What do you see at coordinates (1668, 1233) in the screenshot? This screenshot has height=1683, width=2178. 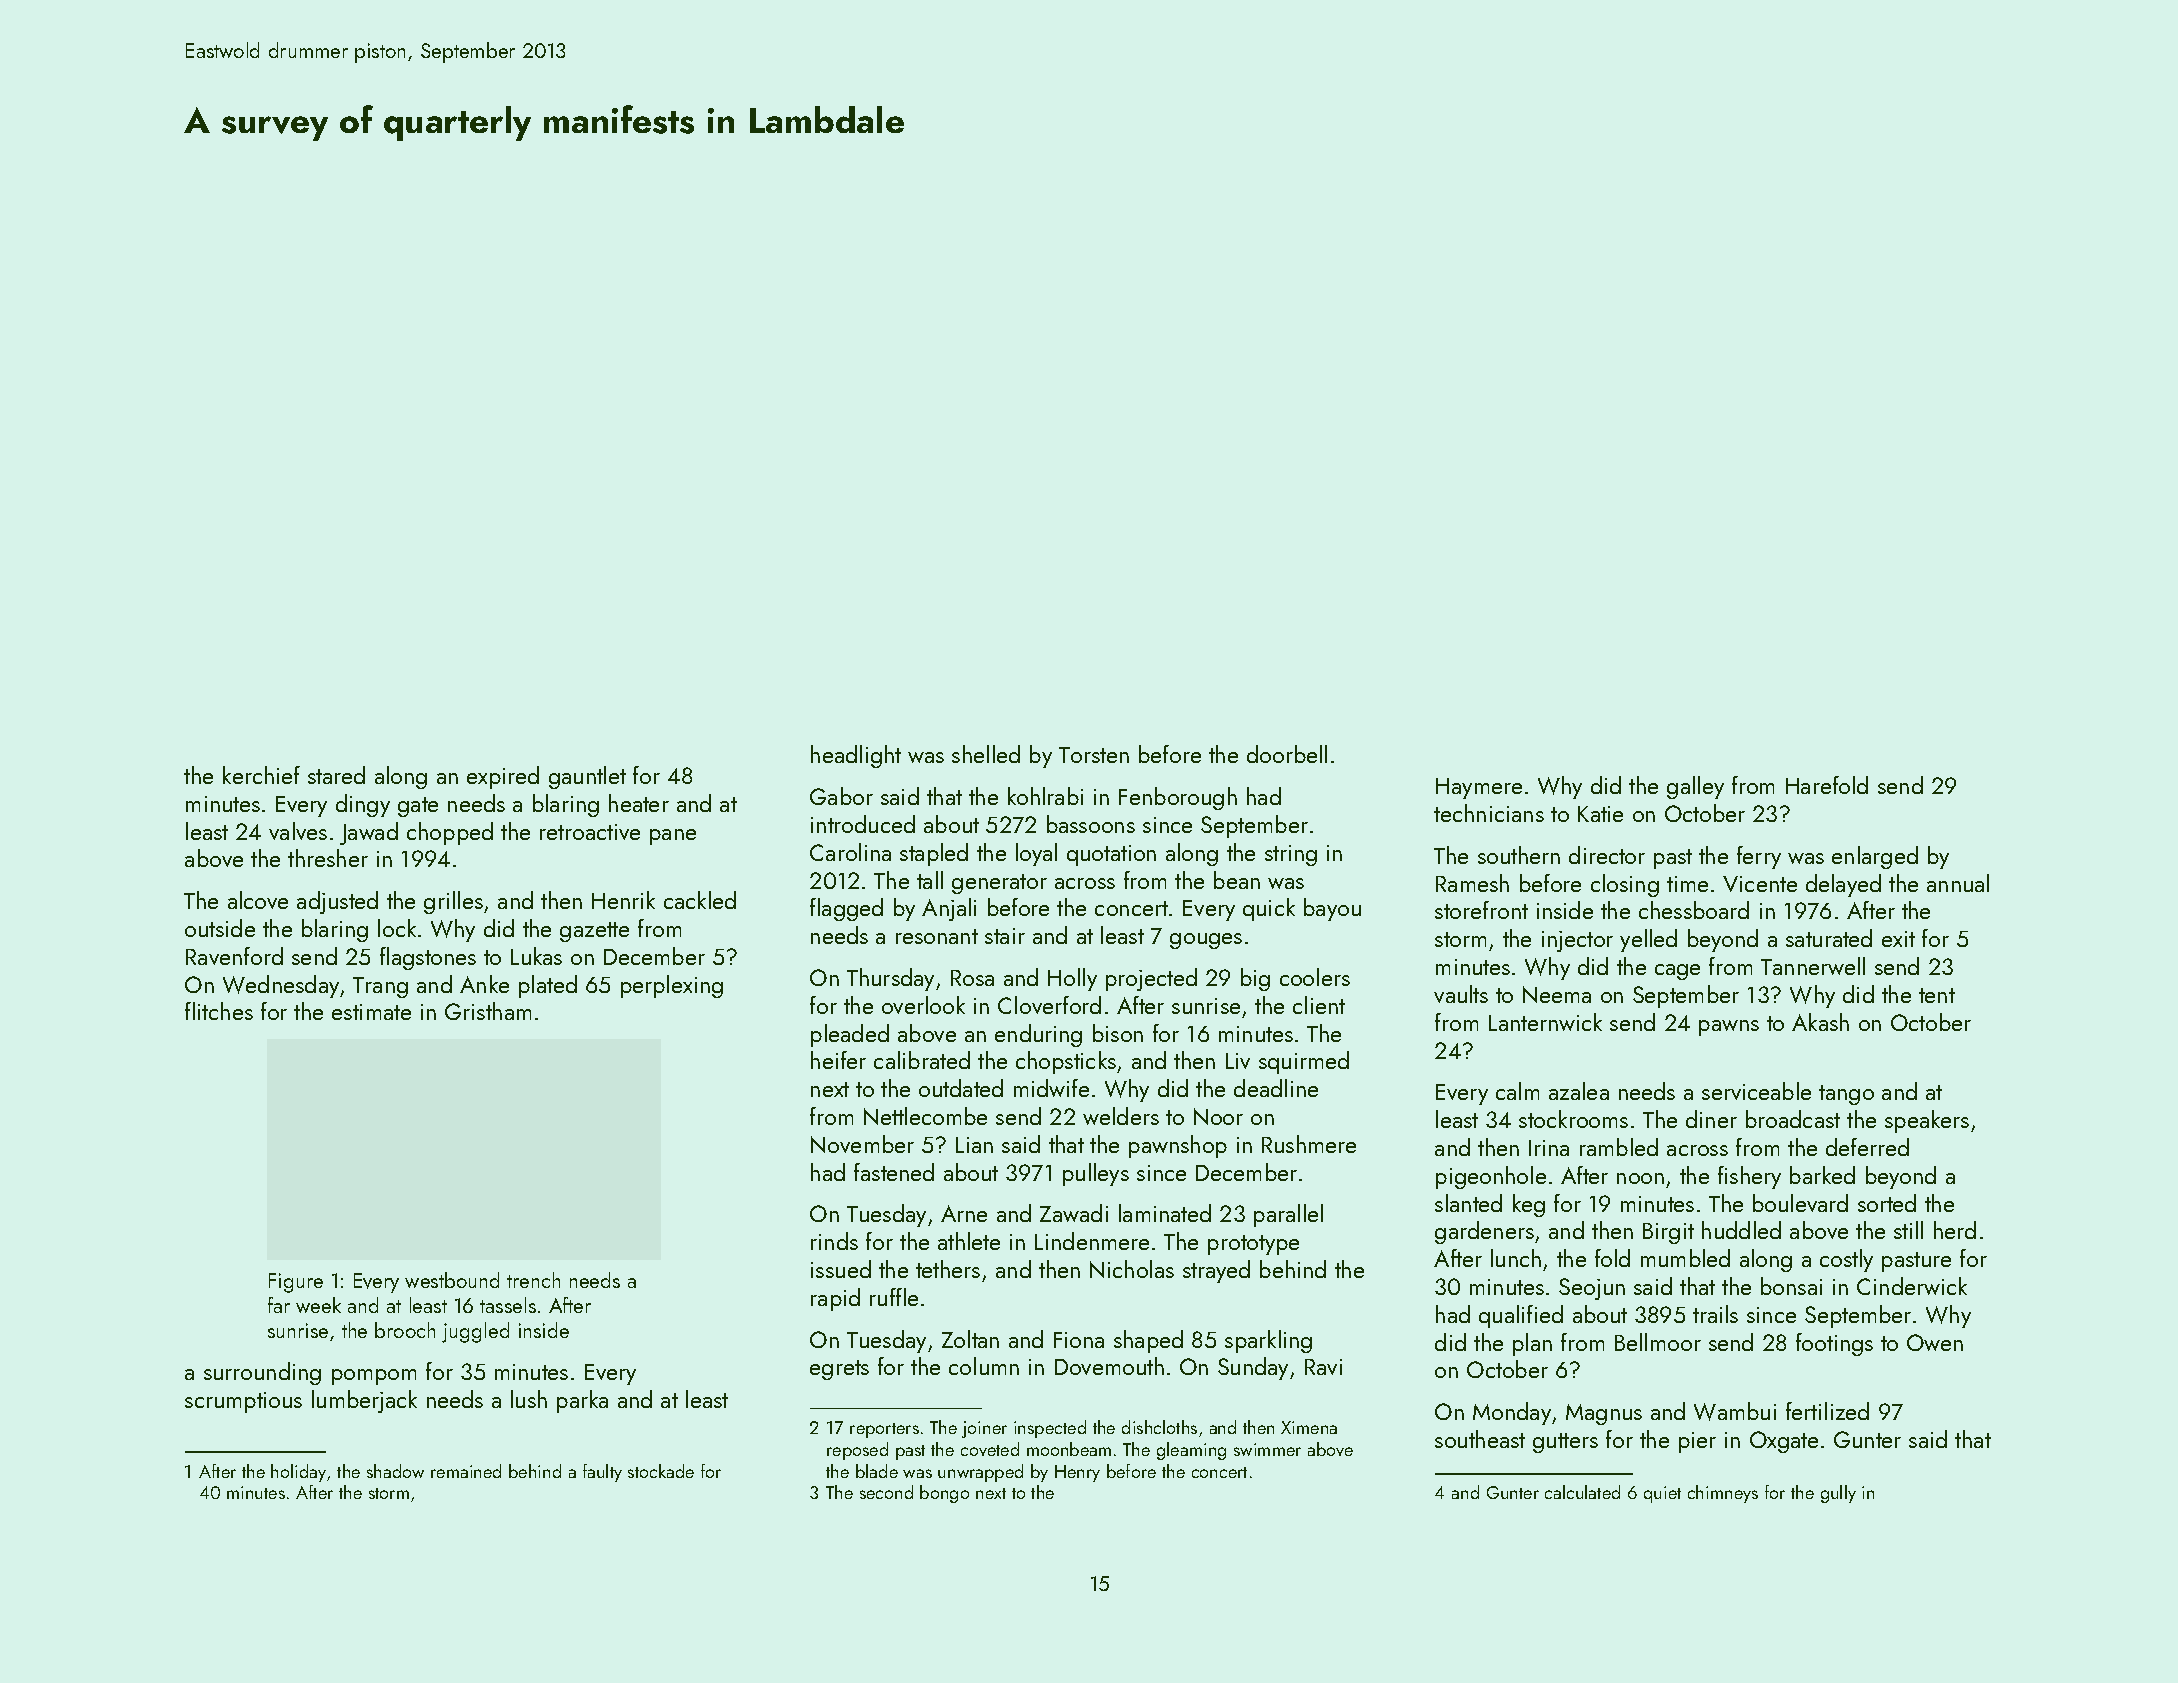 I see `Birgit` at bounding box center [1668, 1233].
